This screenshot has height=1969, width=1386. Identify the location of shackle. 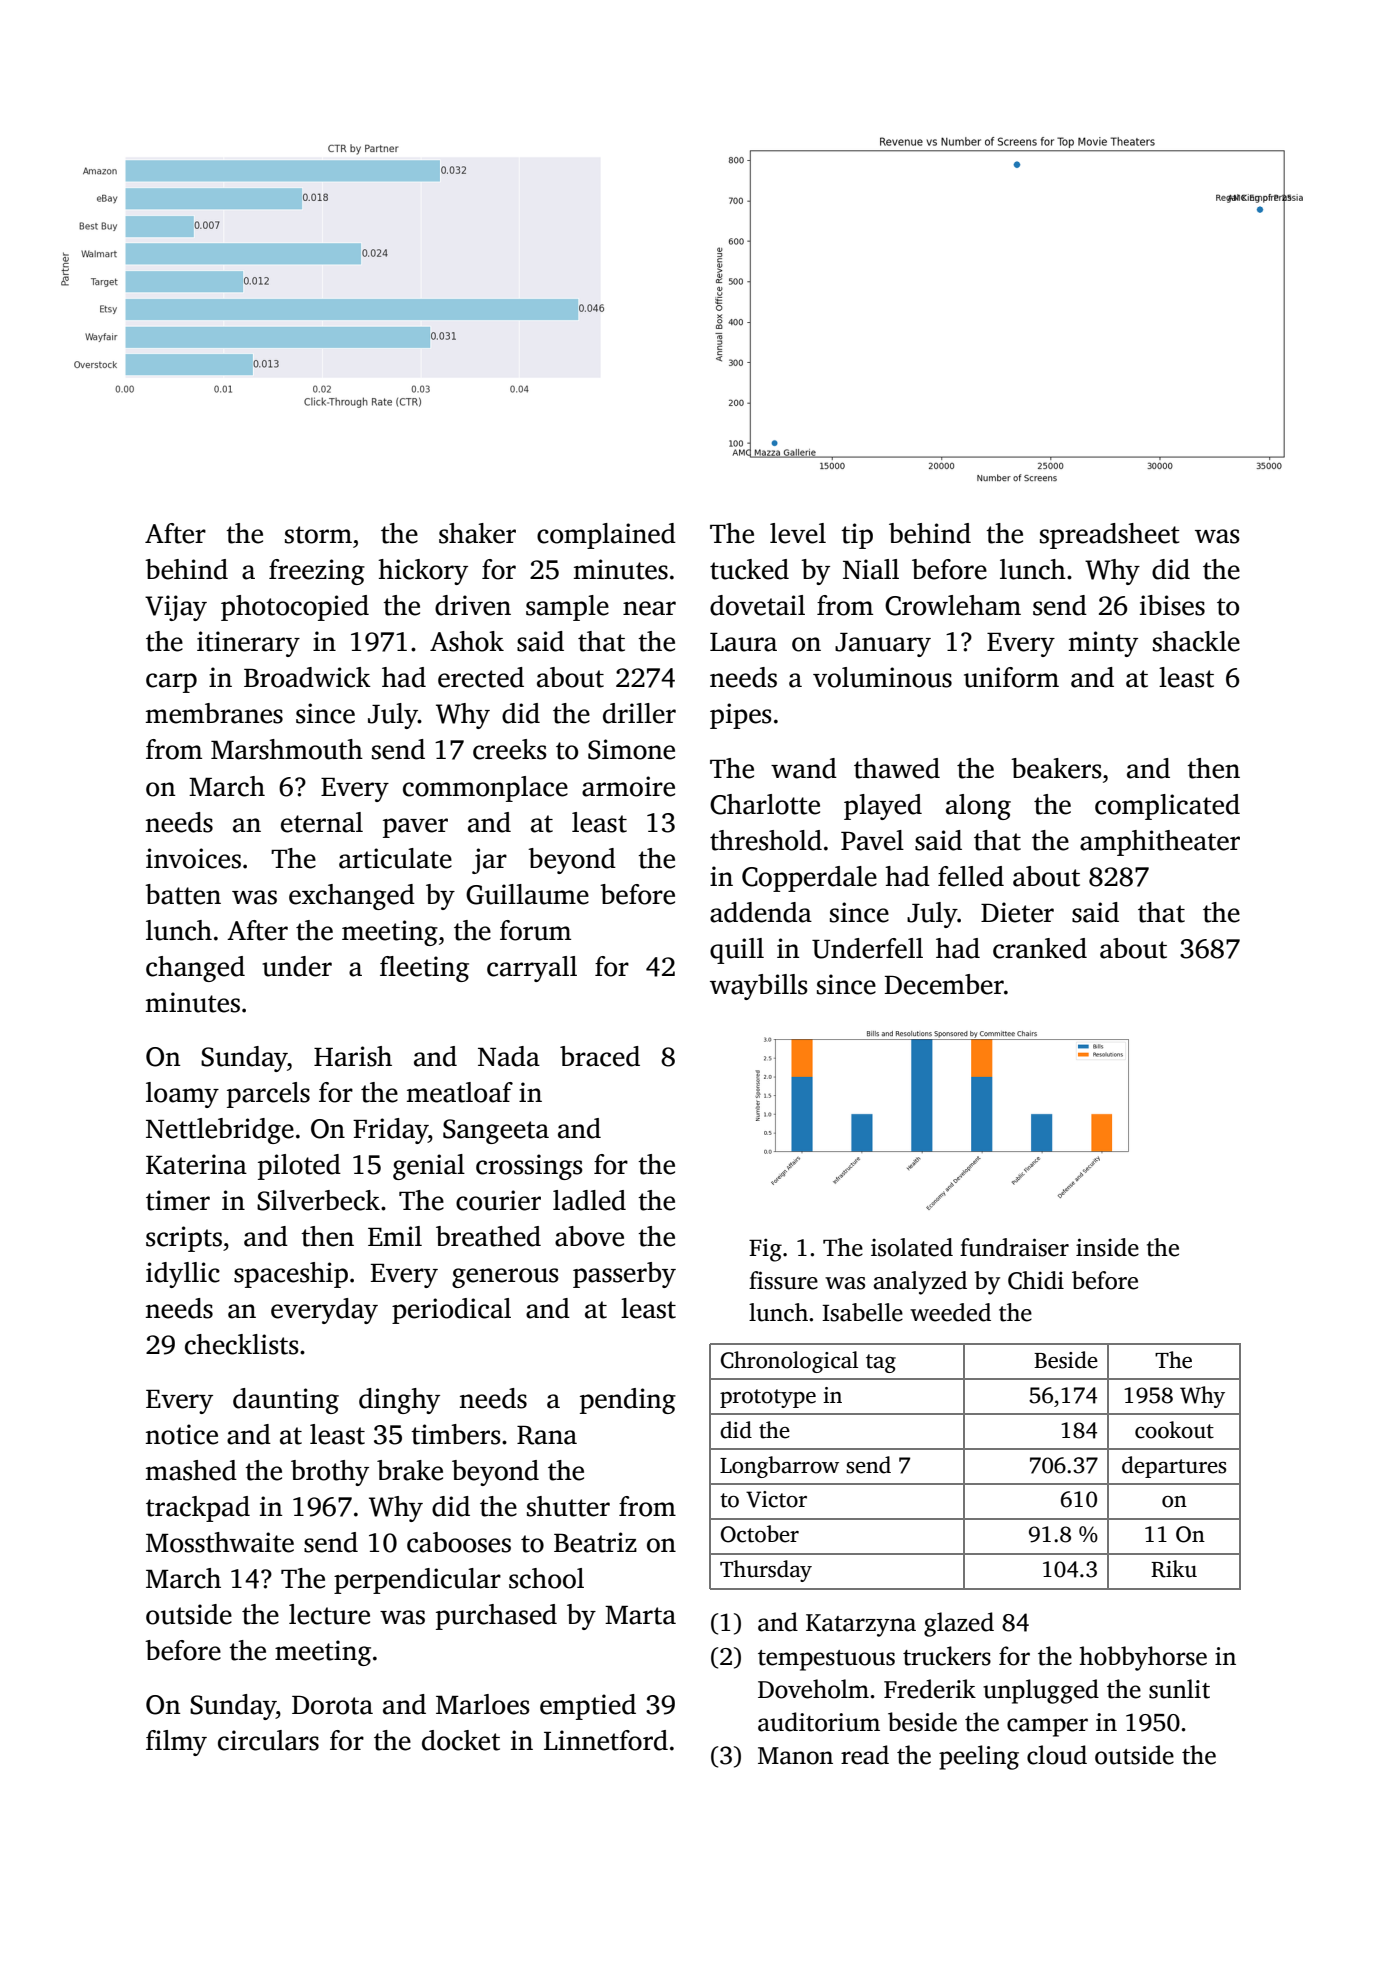
(1196, 641).
